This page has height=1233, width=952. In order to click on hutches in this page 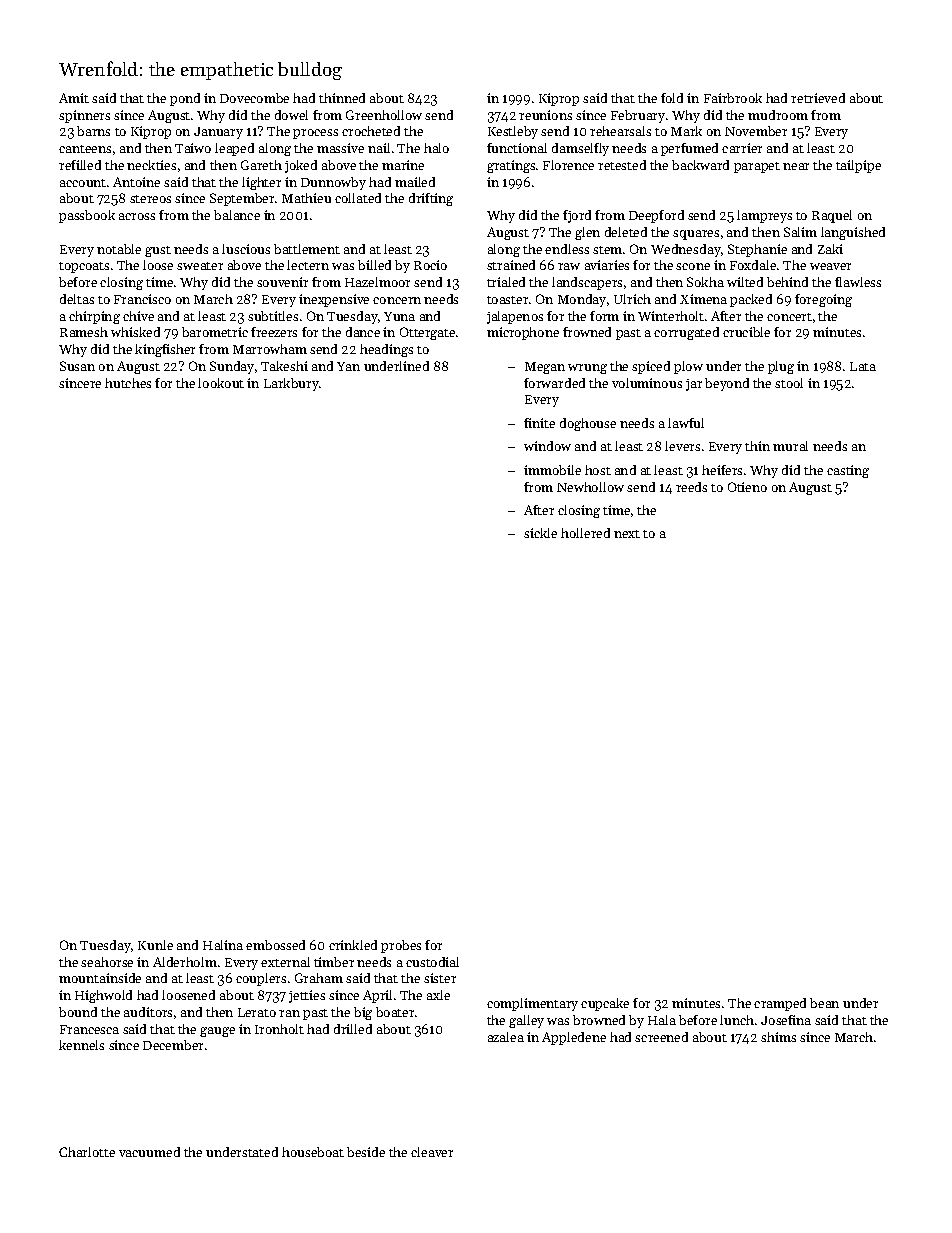, I will do `click(128, 383)`.
